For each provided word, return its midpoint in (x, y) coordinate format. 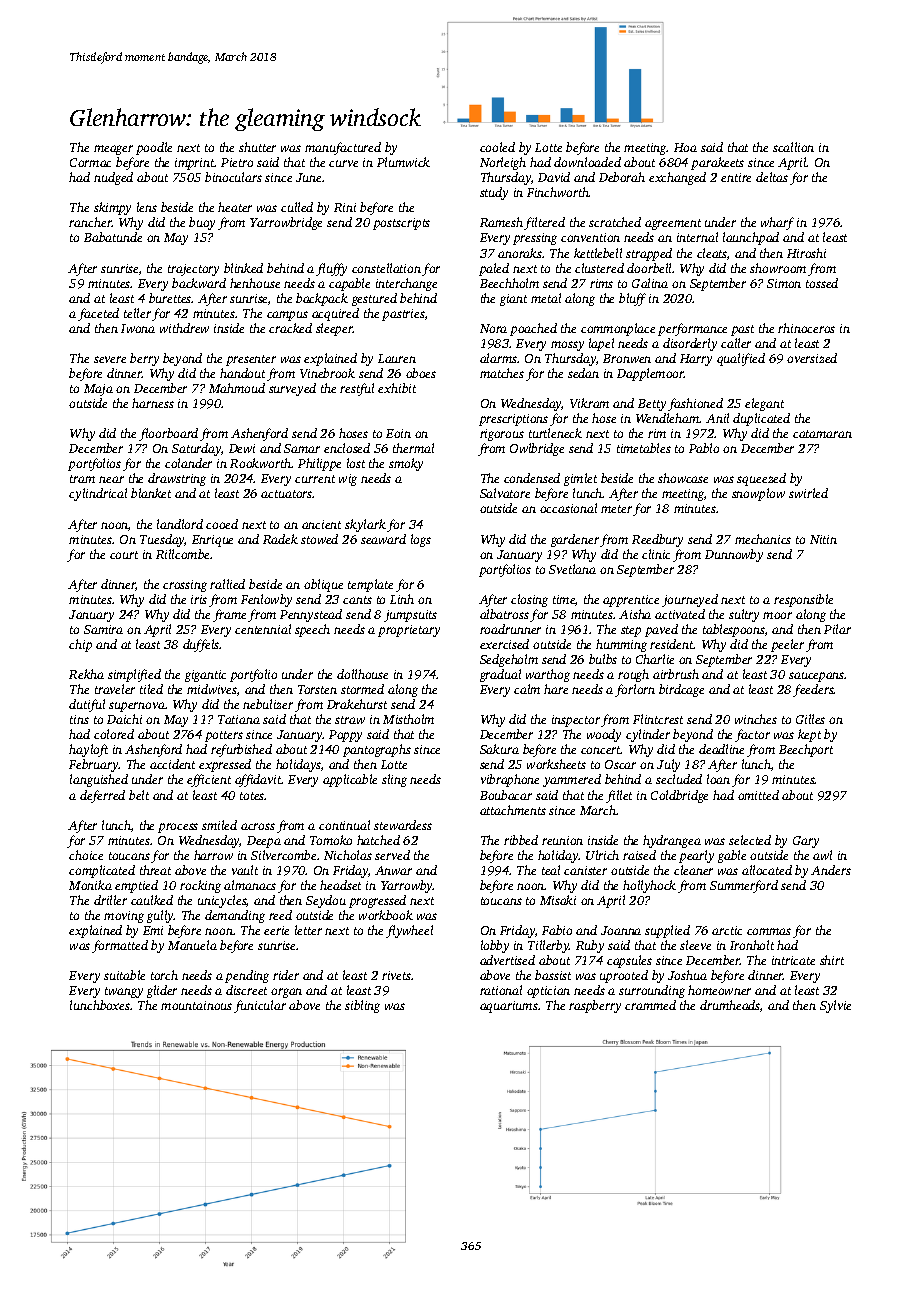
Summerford (744, 886)
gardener (575, 540)
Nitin (823, 539)
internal (697, 237)
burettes (170, 298)
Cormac (90, 162)
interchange (406, 284)
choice (86, 855)
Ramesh (501, 222)
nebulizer (268, 704)
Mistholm (408, 719)
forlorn (635, 690)
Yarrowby (407, 886)
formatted (120, 946)
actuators (287, 494)
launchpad (751, 238)
